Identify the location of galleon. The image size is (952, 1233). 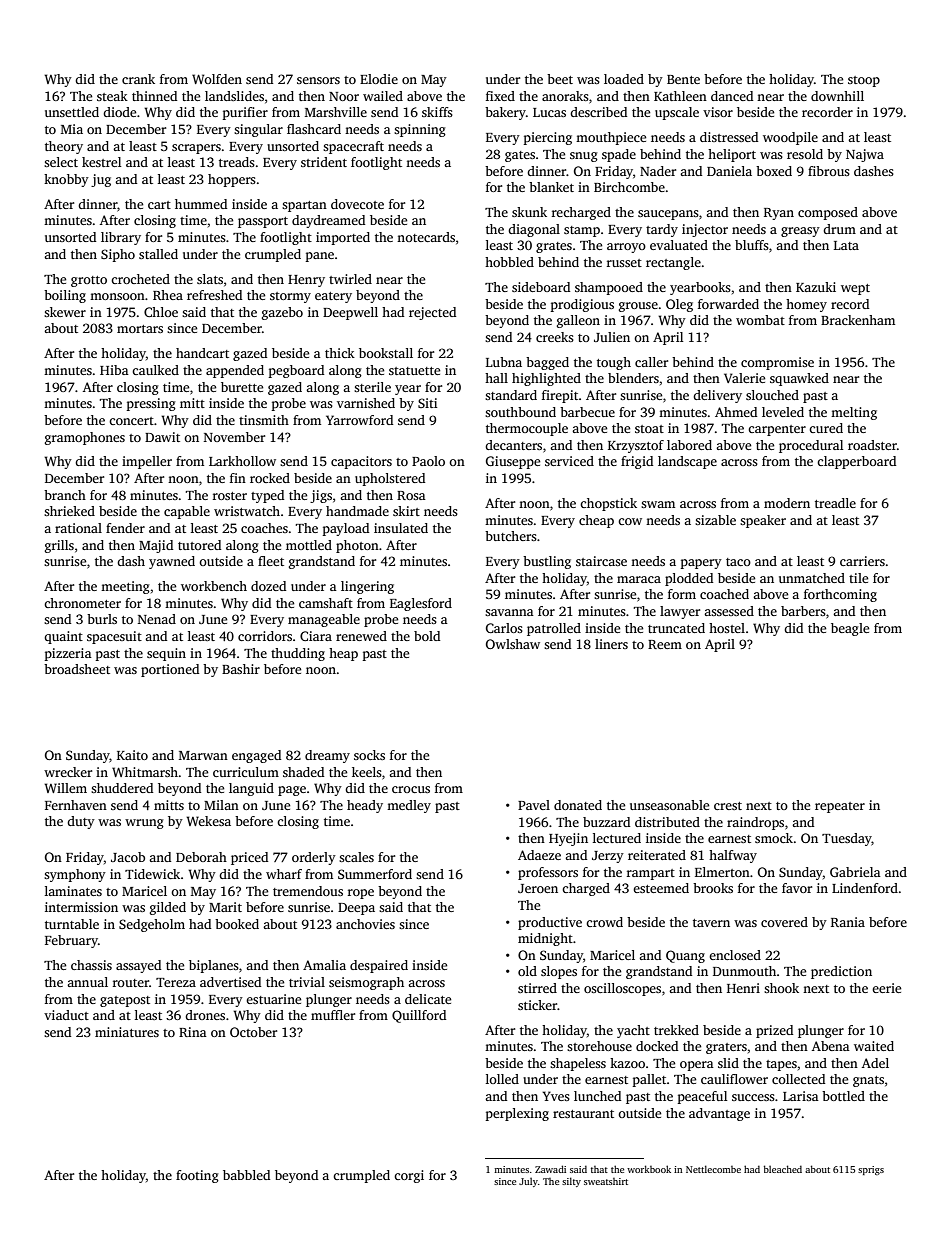
(578, 321).
